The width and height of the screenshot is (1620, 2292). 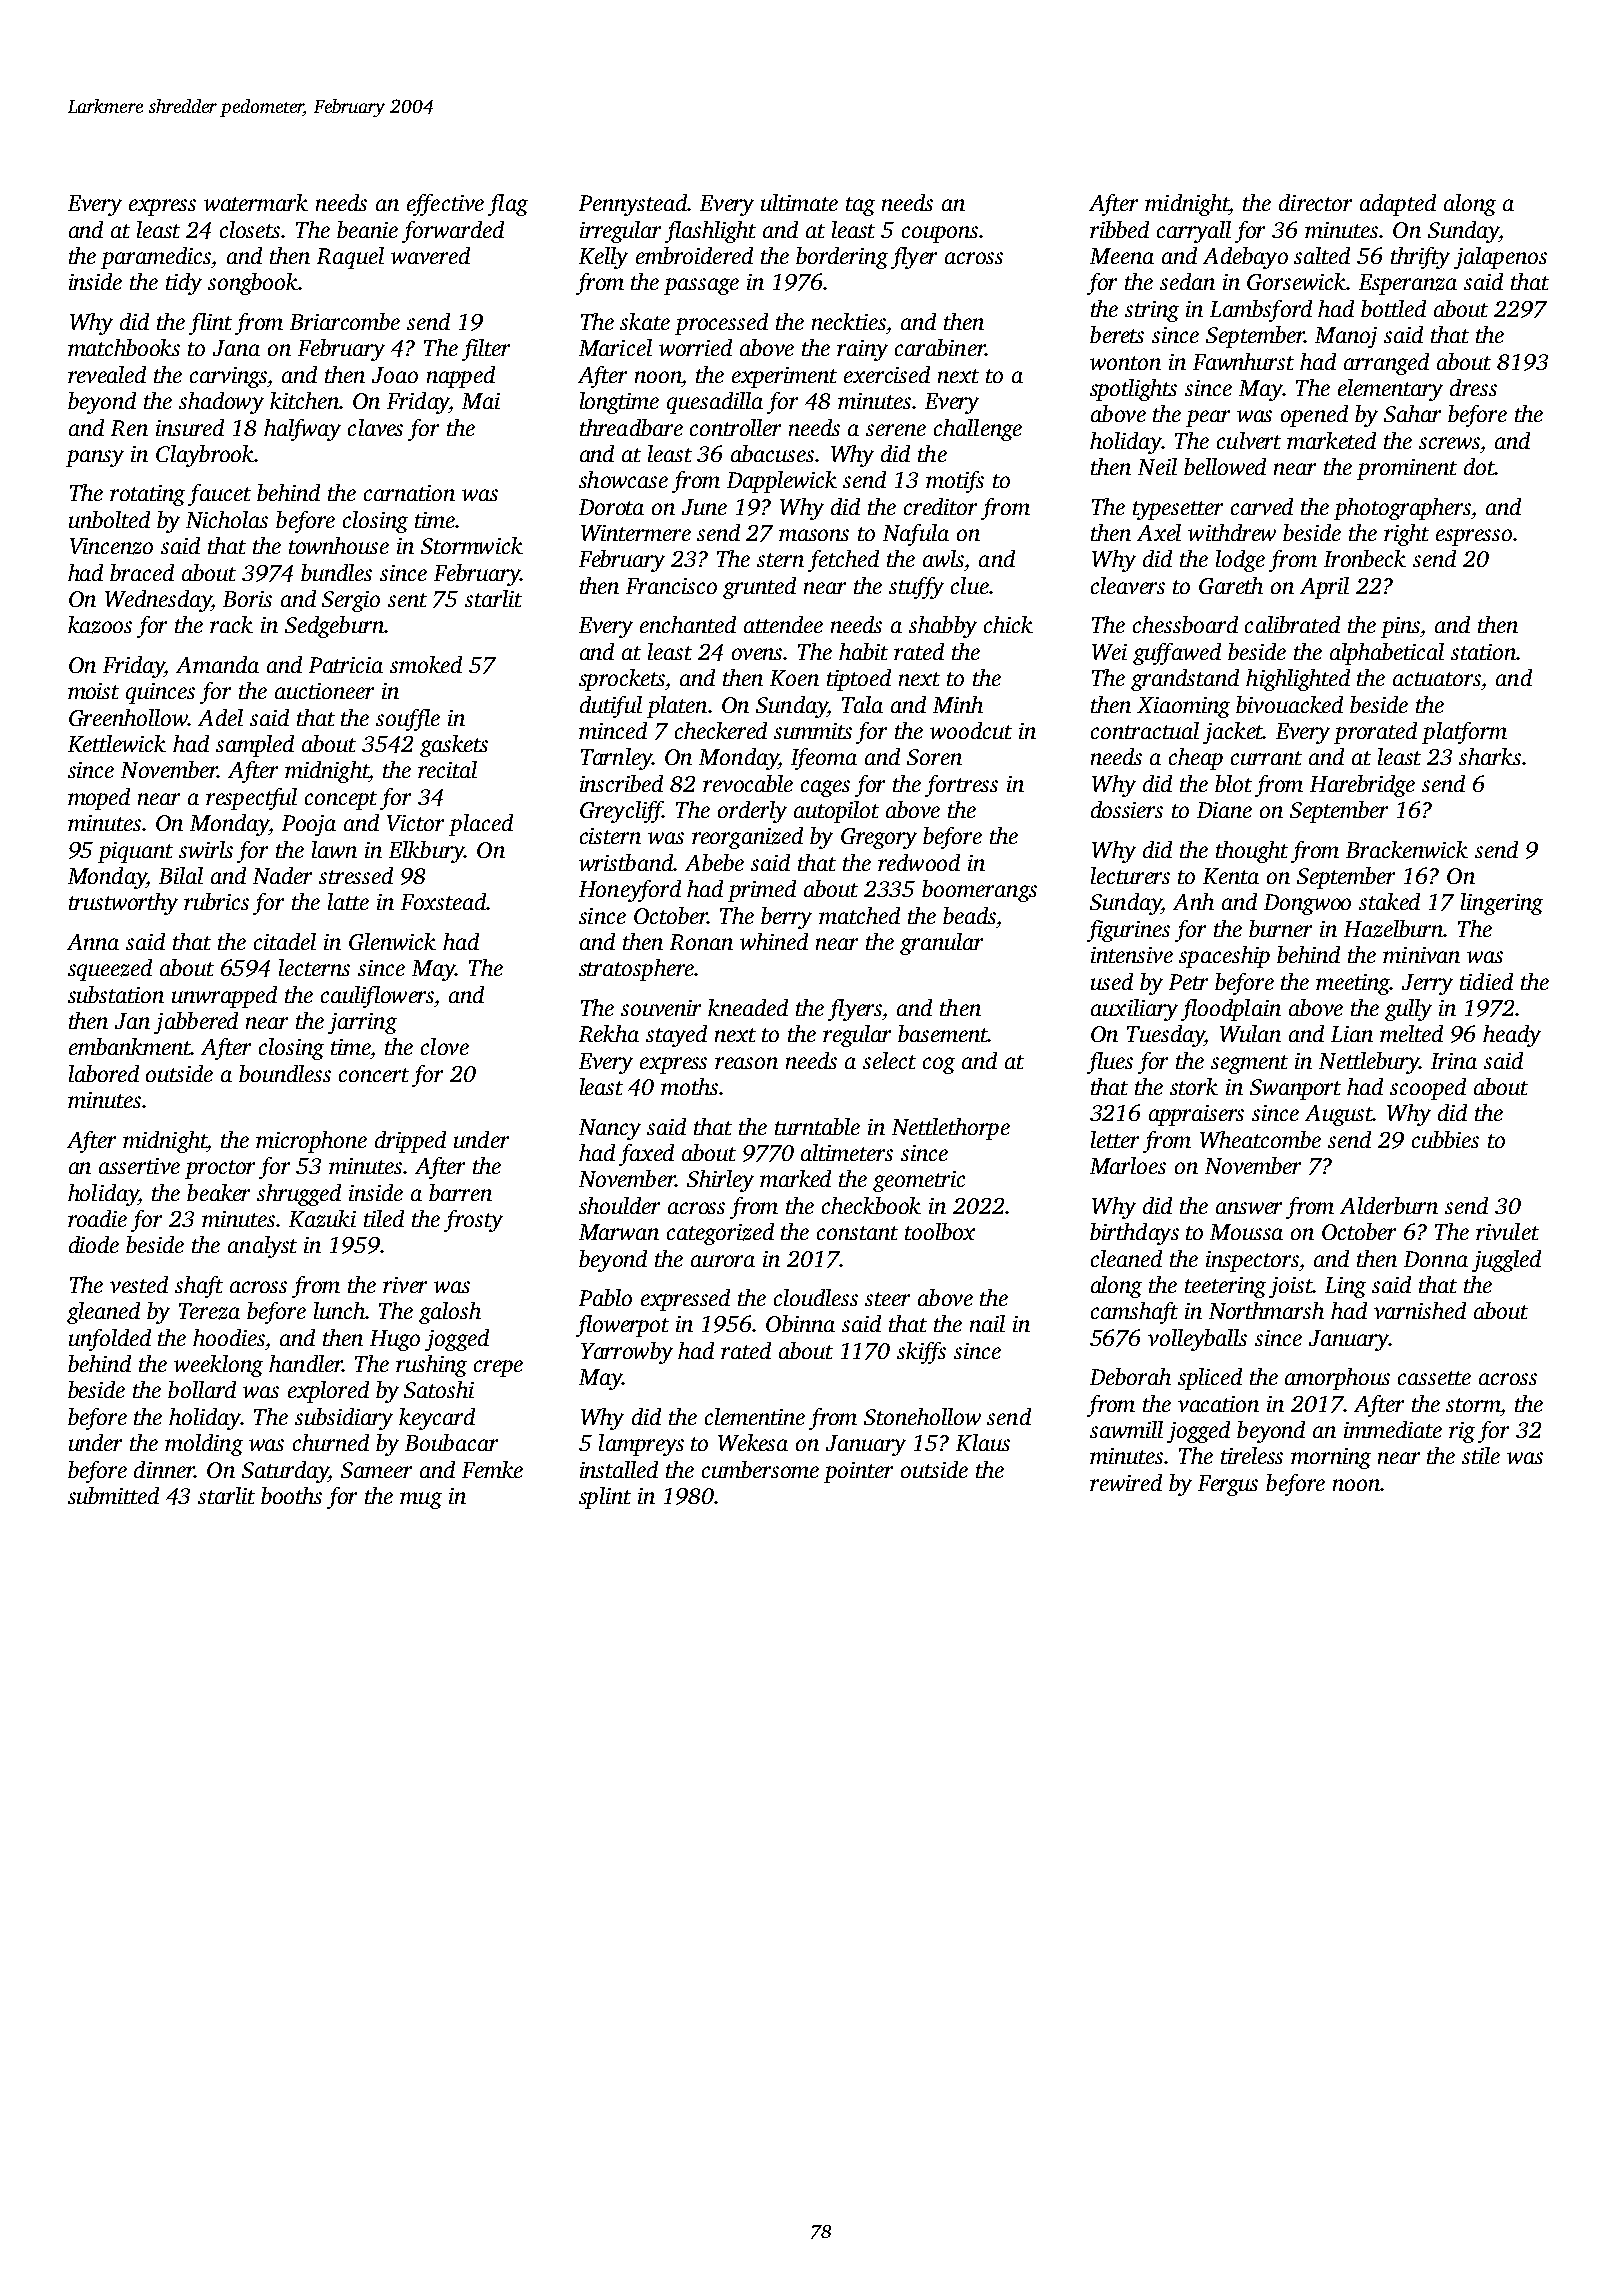 What do you see at coordinates (799, 202) in the screenshot?
I see `ultimate` at bounding box center [799, 202].
